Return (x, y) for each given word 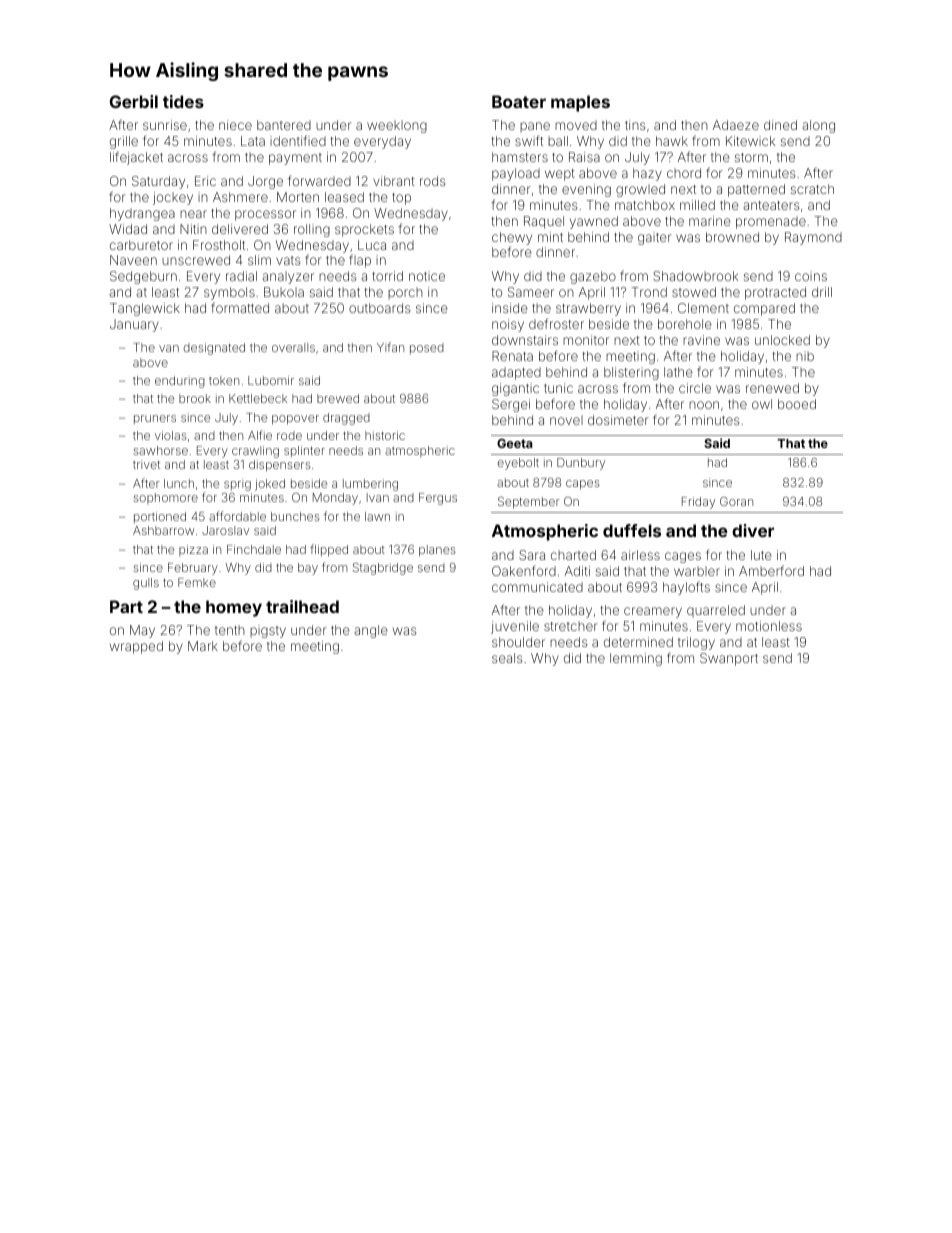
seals (507, 658)
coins (811, 276)
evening (586, 190)
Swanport (729, 659)
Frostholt (219, 245)
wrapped (136, 647)
